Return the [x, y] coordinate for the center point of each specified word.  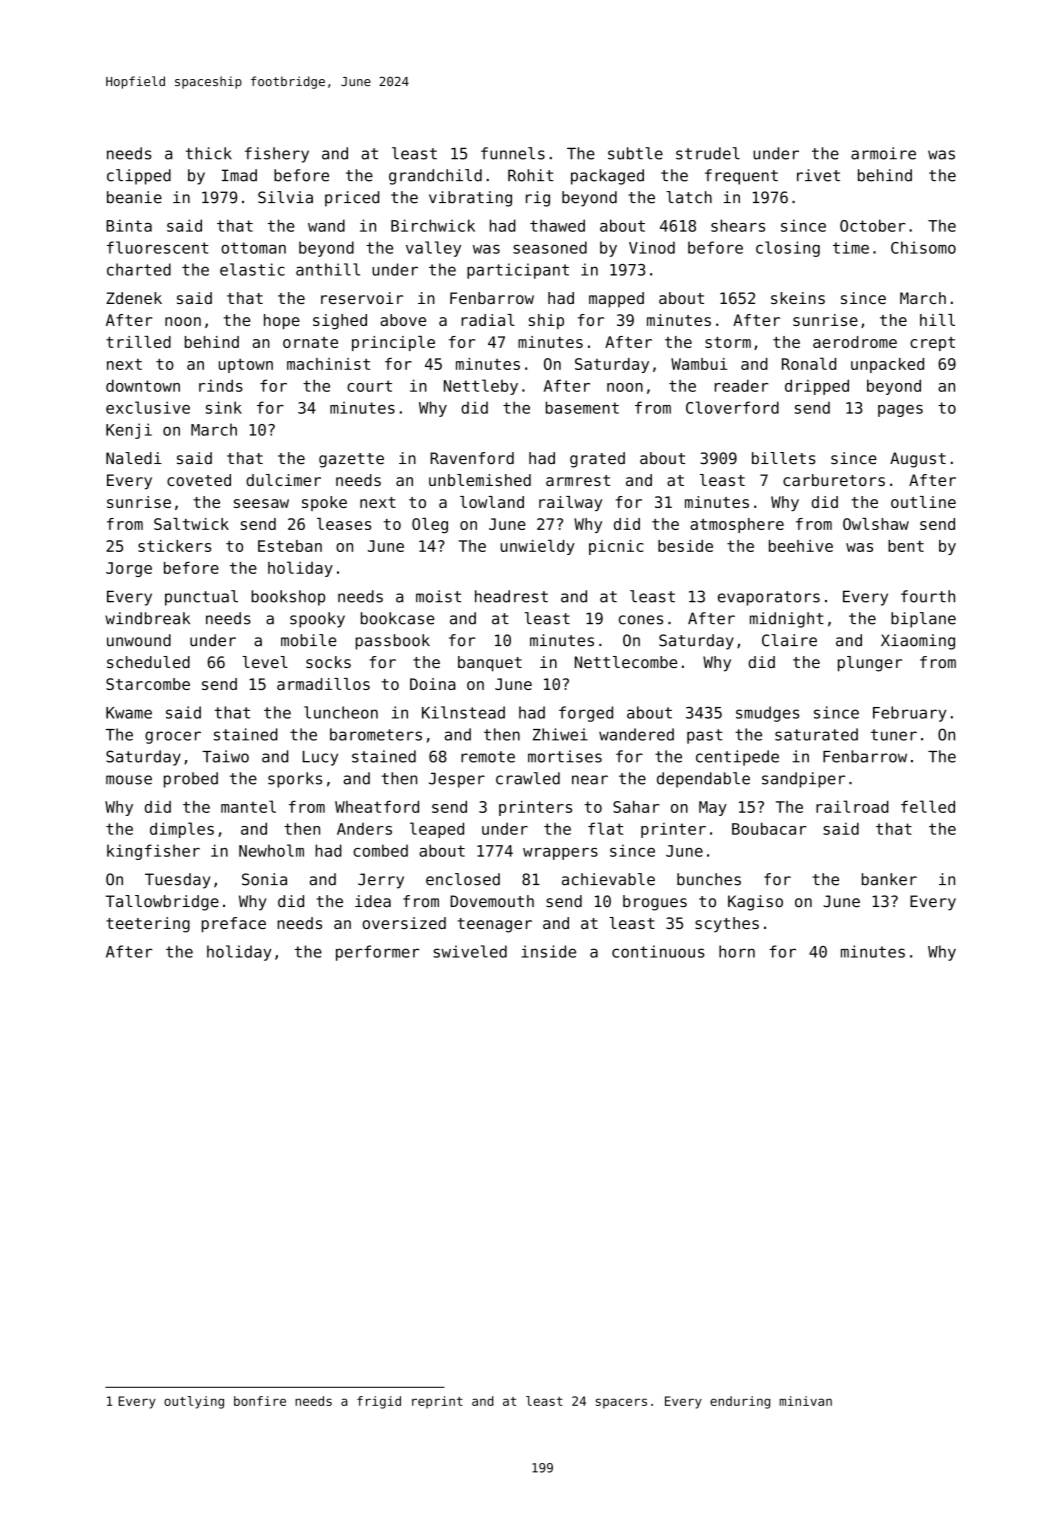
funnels [513, 153]
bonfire [260, 1401]
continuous [658, 951]
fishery [277, 155]
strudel [708, 153]
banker [889, 879]
